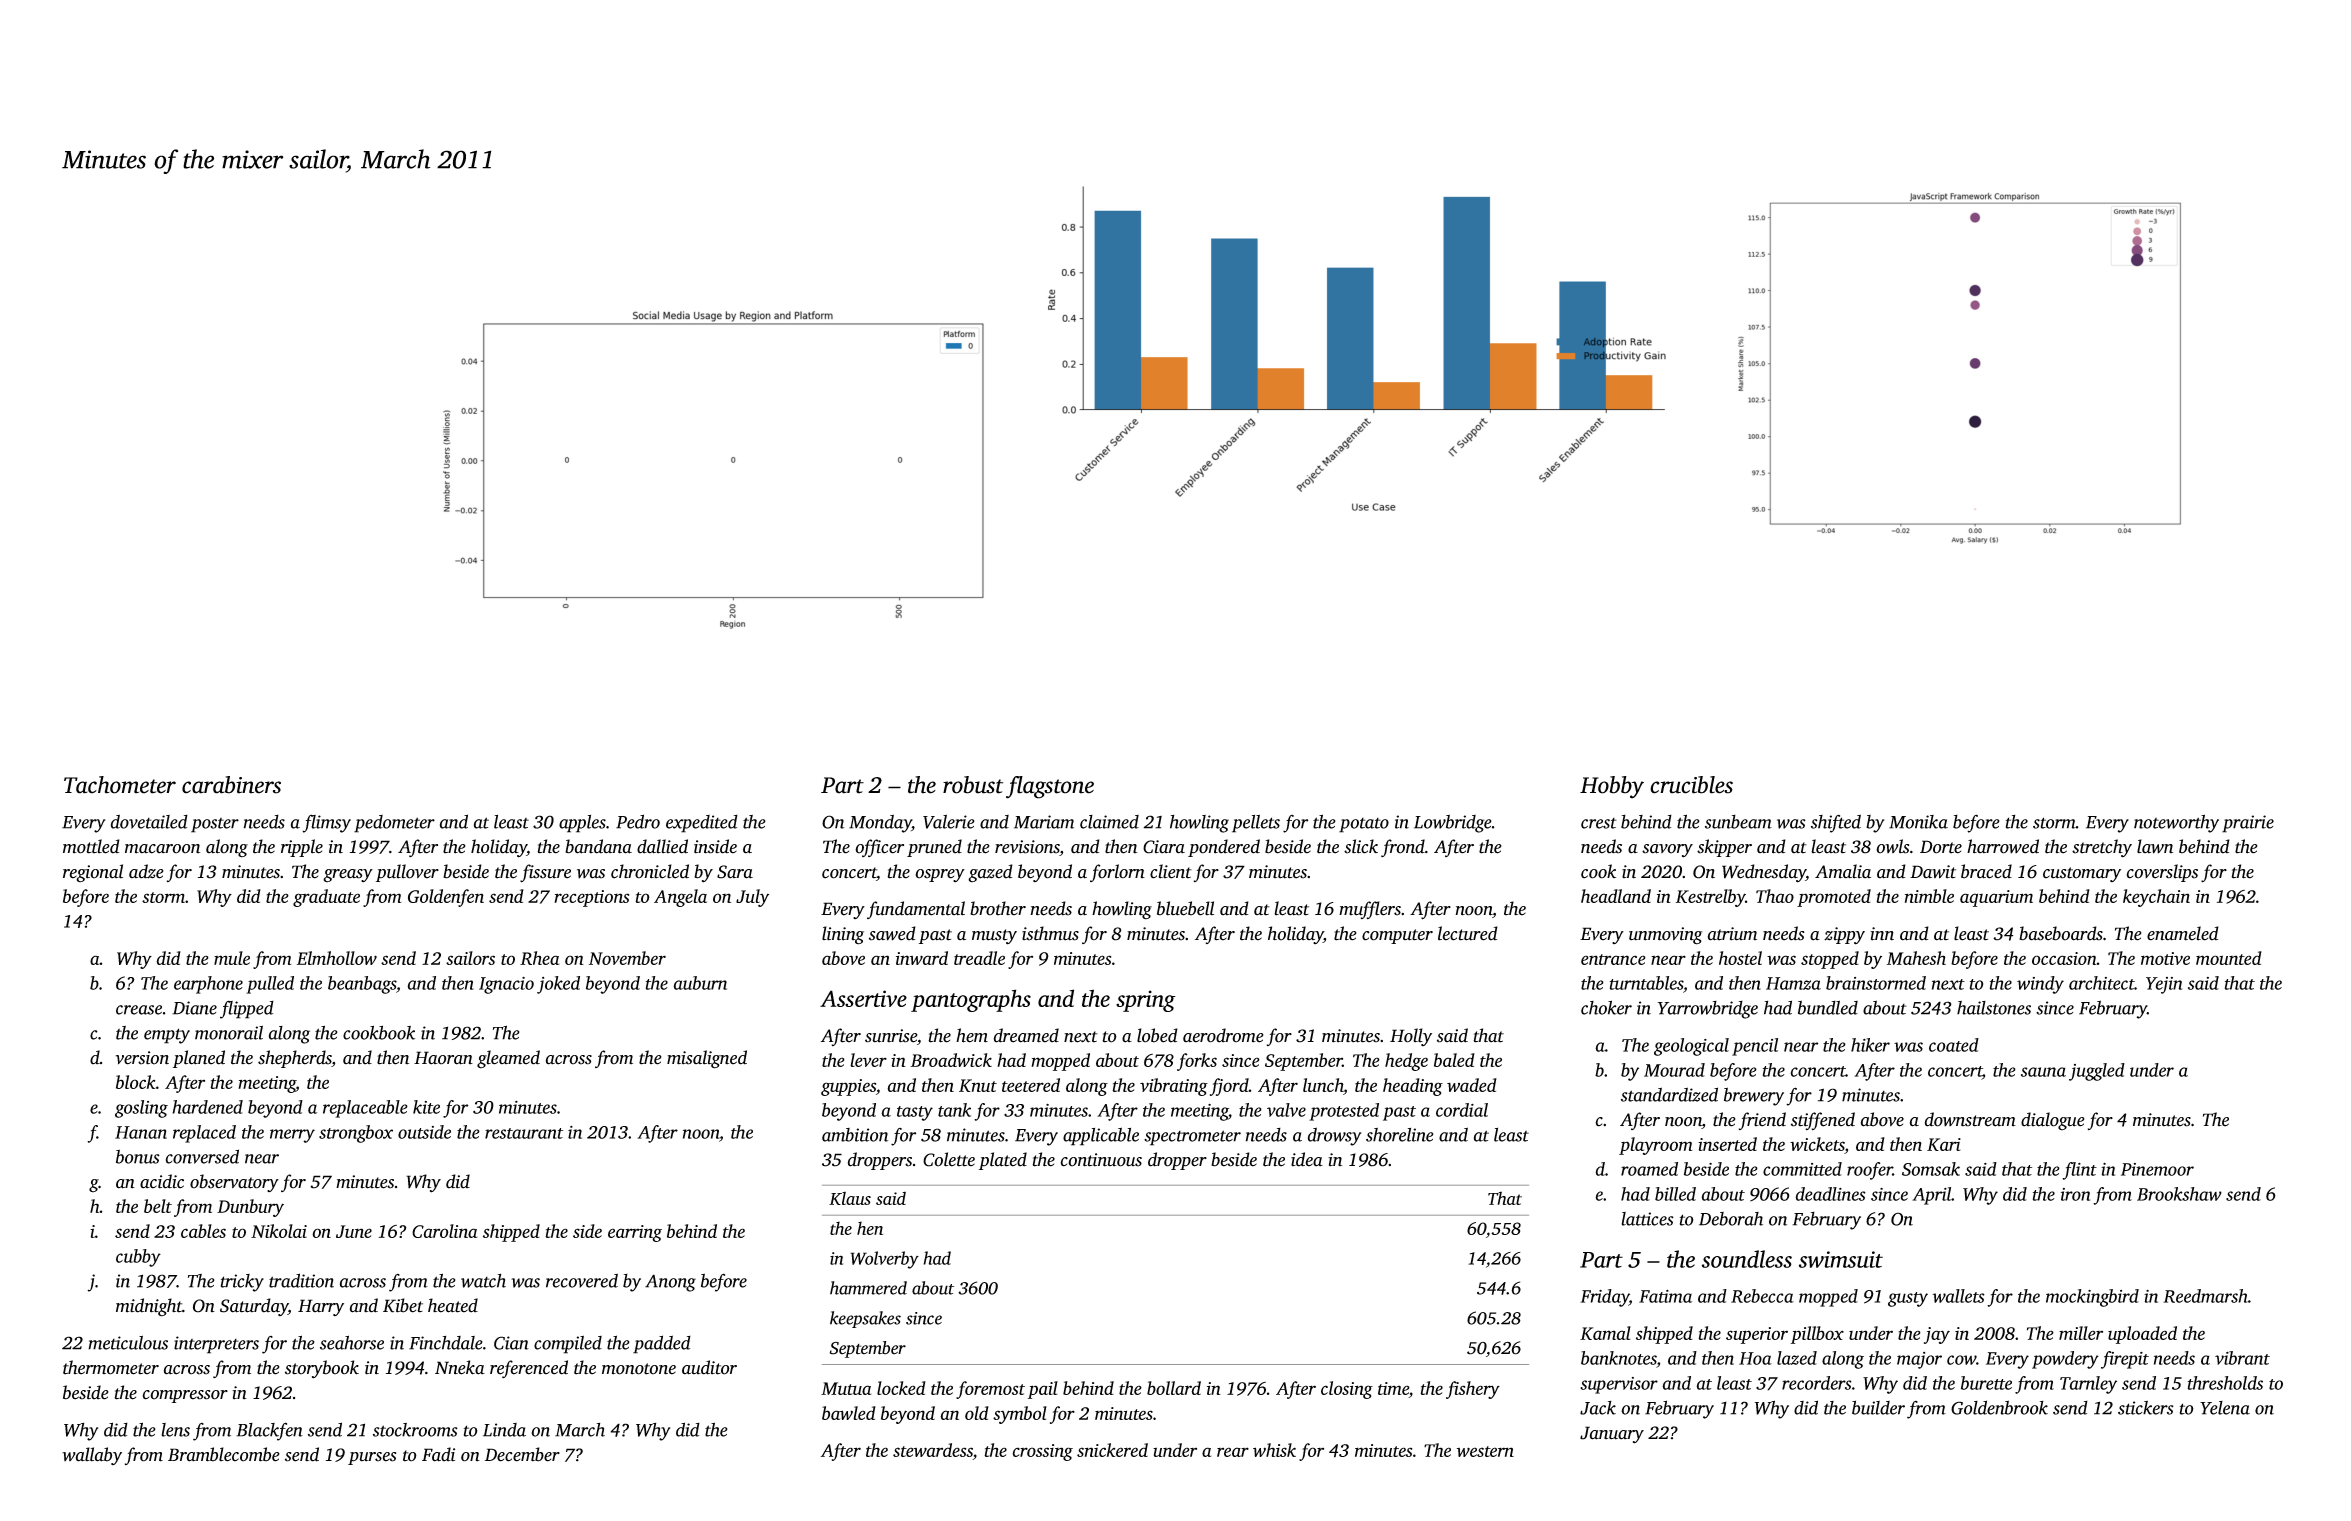  What do you see at coordinates (972, 1035) in the screenshot?
I see `hem` at bounding box center [972, 1035].
